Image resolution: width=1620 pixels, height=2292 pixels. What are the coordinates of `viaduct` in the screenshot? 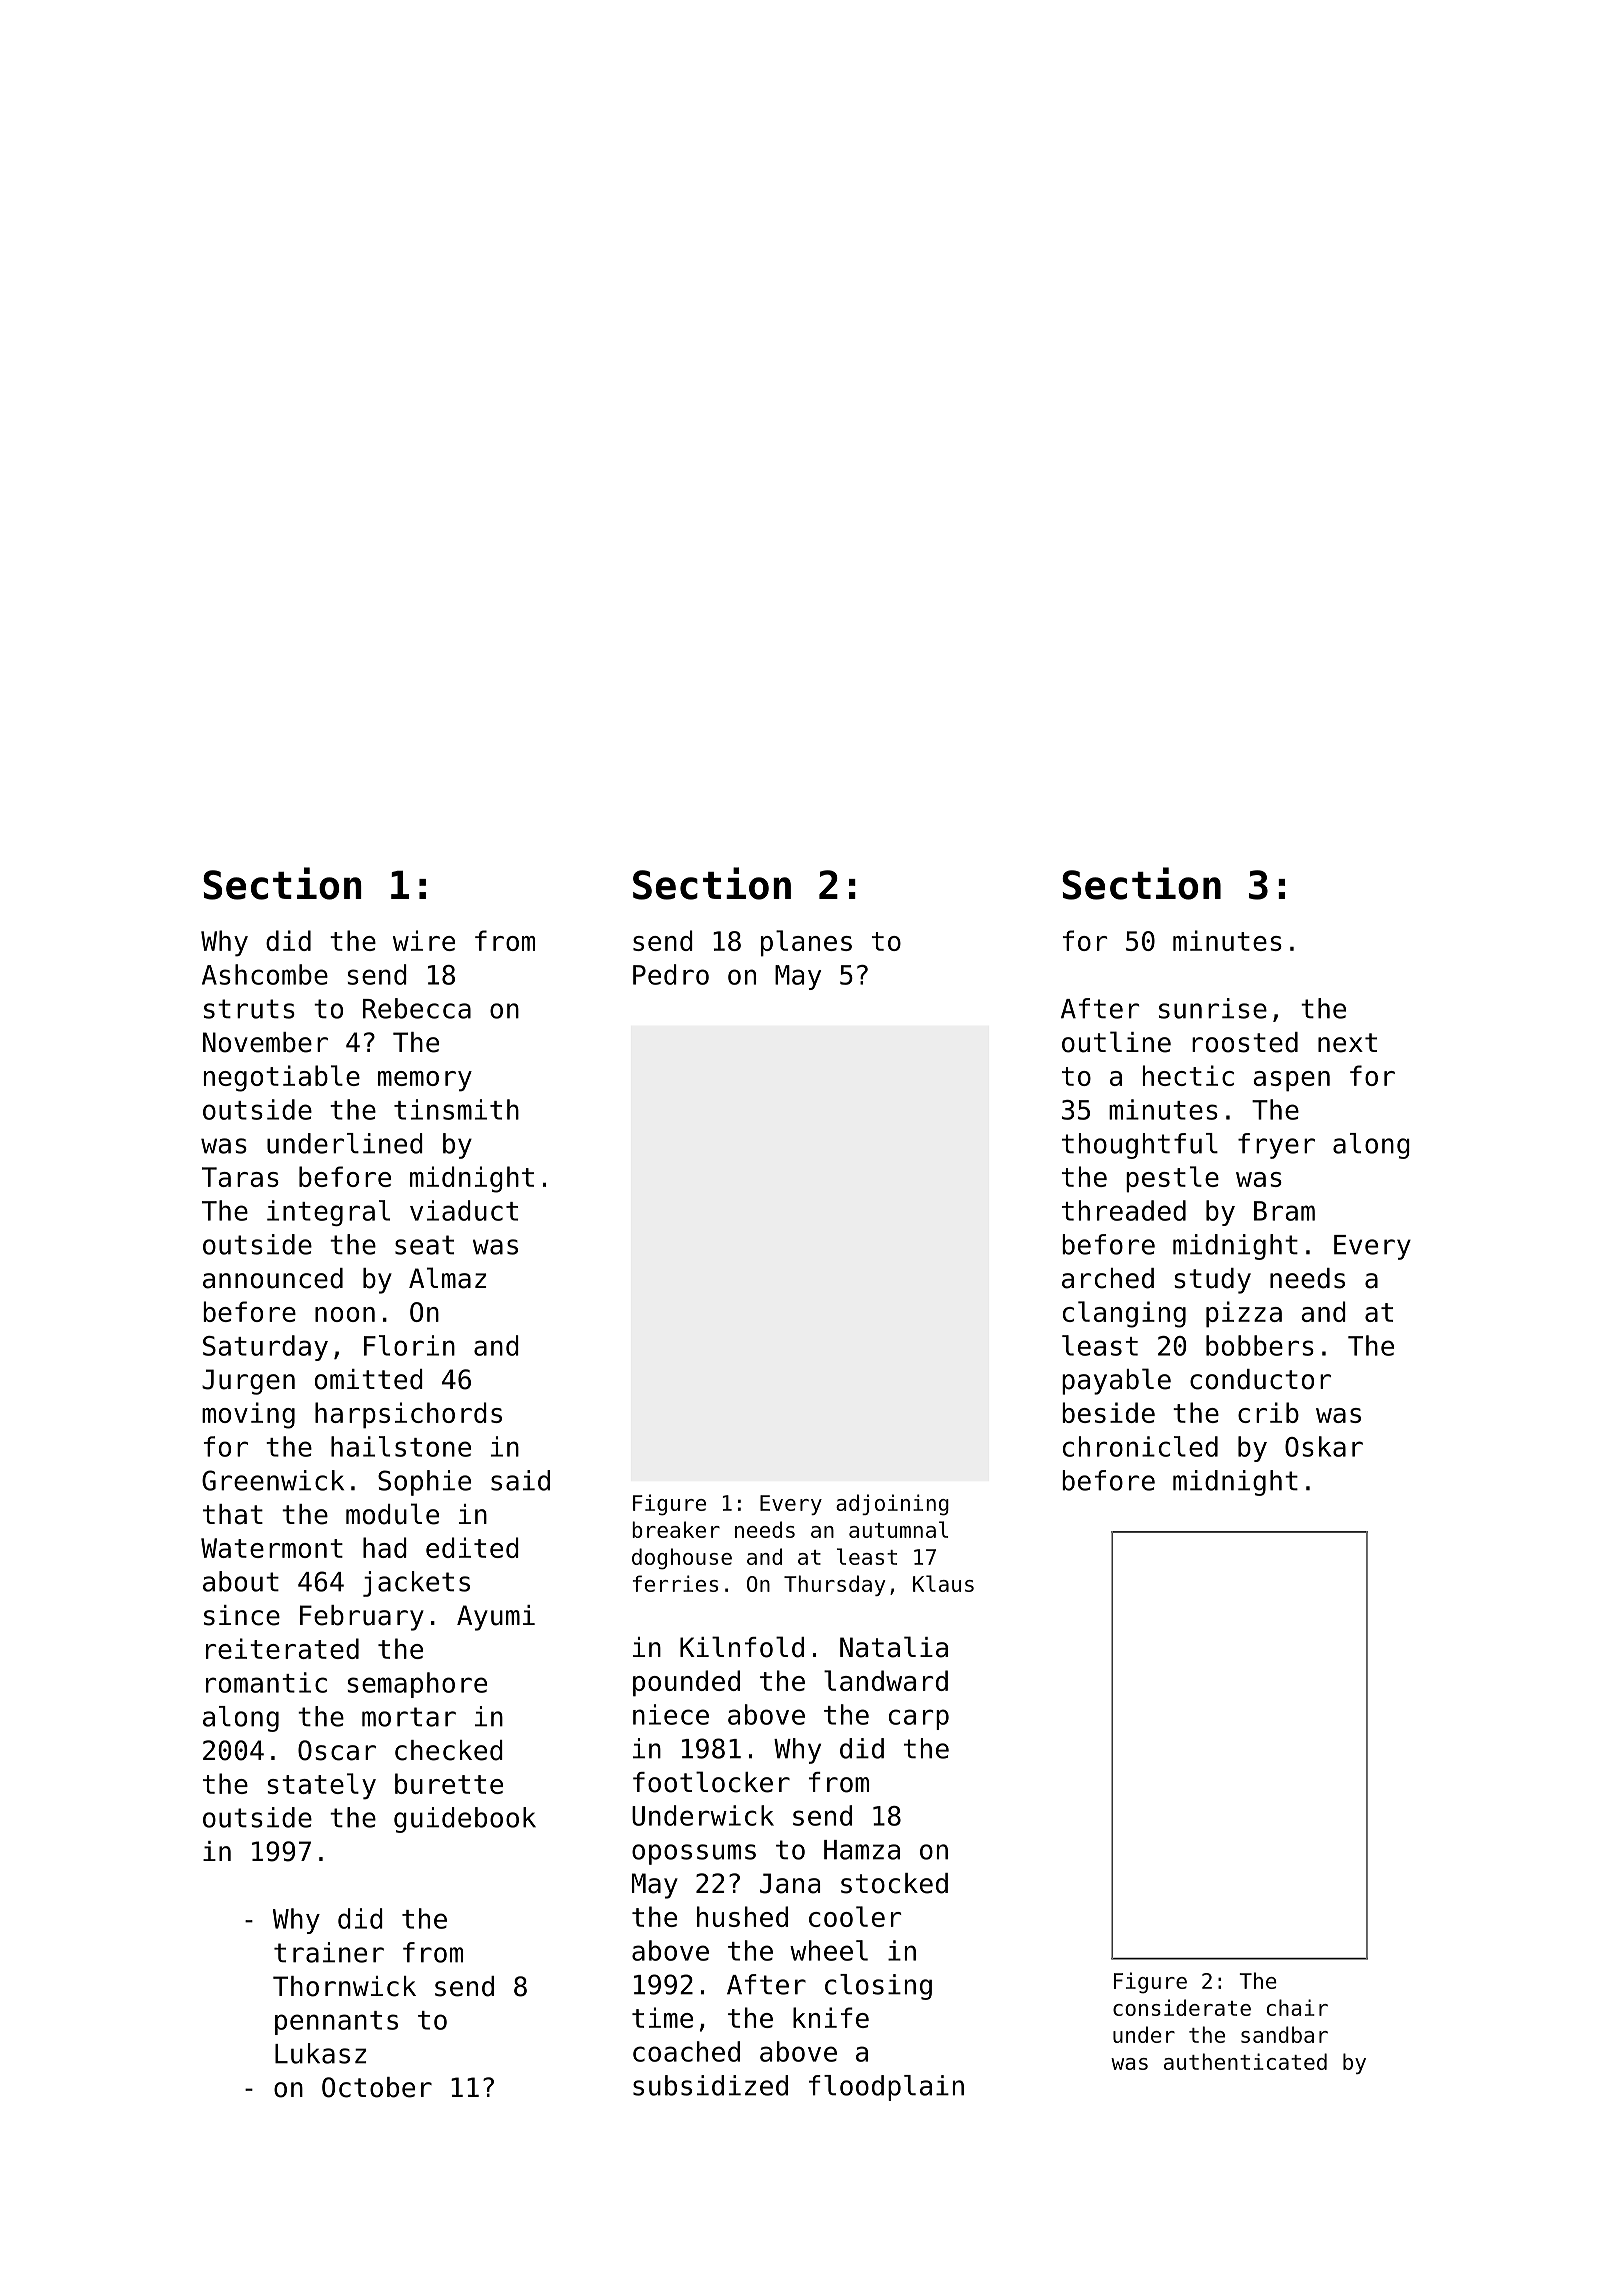 It's located at (464, 1210).
